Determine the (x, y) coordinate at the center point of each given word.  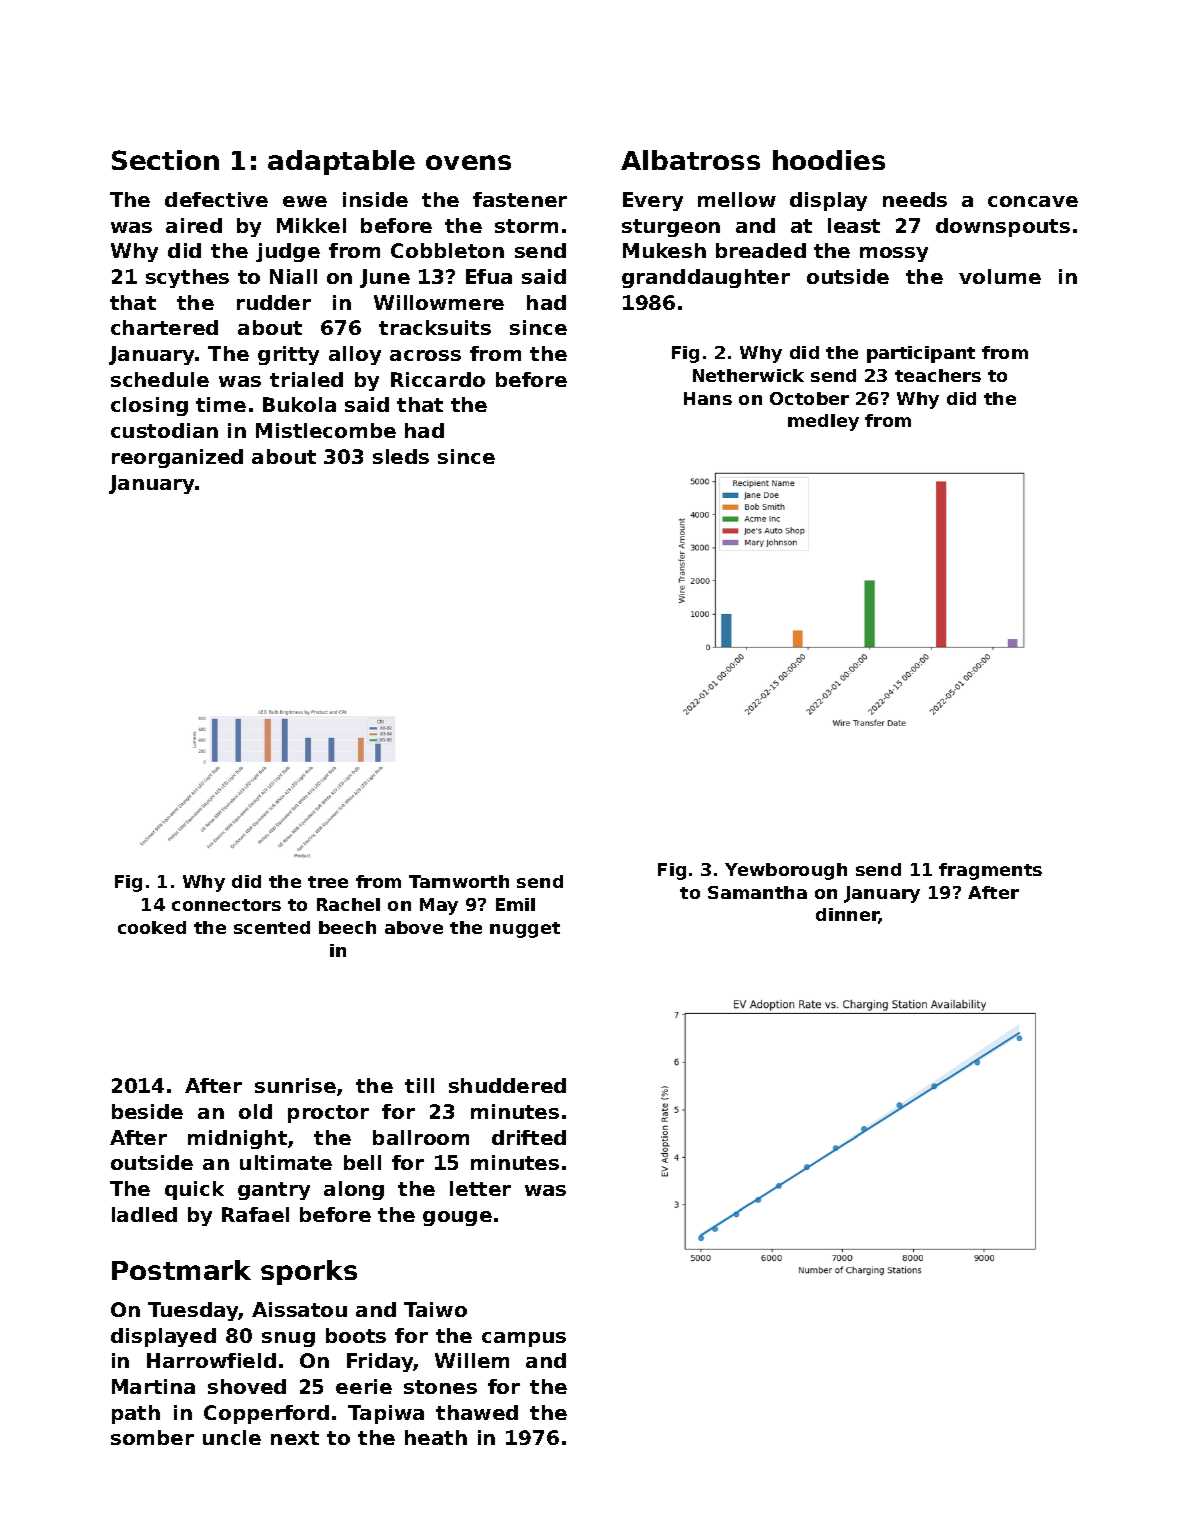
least (854, 225)
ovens (468, 162)
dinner (847, 916)
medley (823, 422)
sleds (401, 456)
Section (165, 160)
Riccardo (438, 379)
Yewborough (786, 871)
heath (436, 1437)
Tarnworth (459, 881)
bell (362, 1162)
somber (152, 1437)
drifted (529, 1137)
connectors (226, 905)
